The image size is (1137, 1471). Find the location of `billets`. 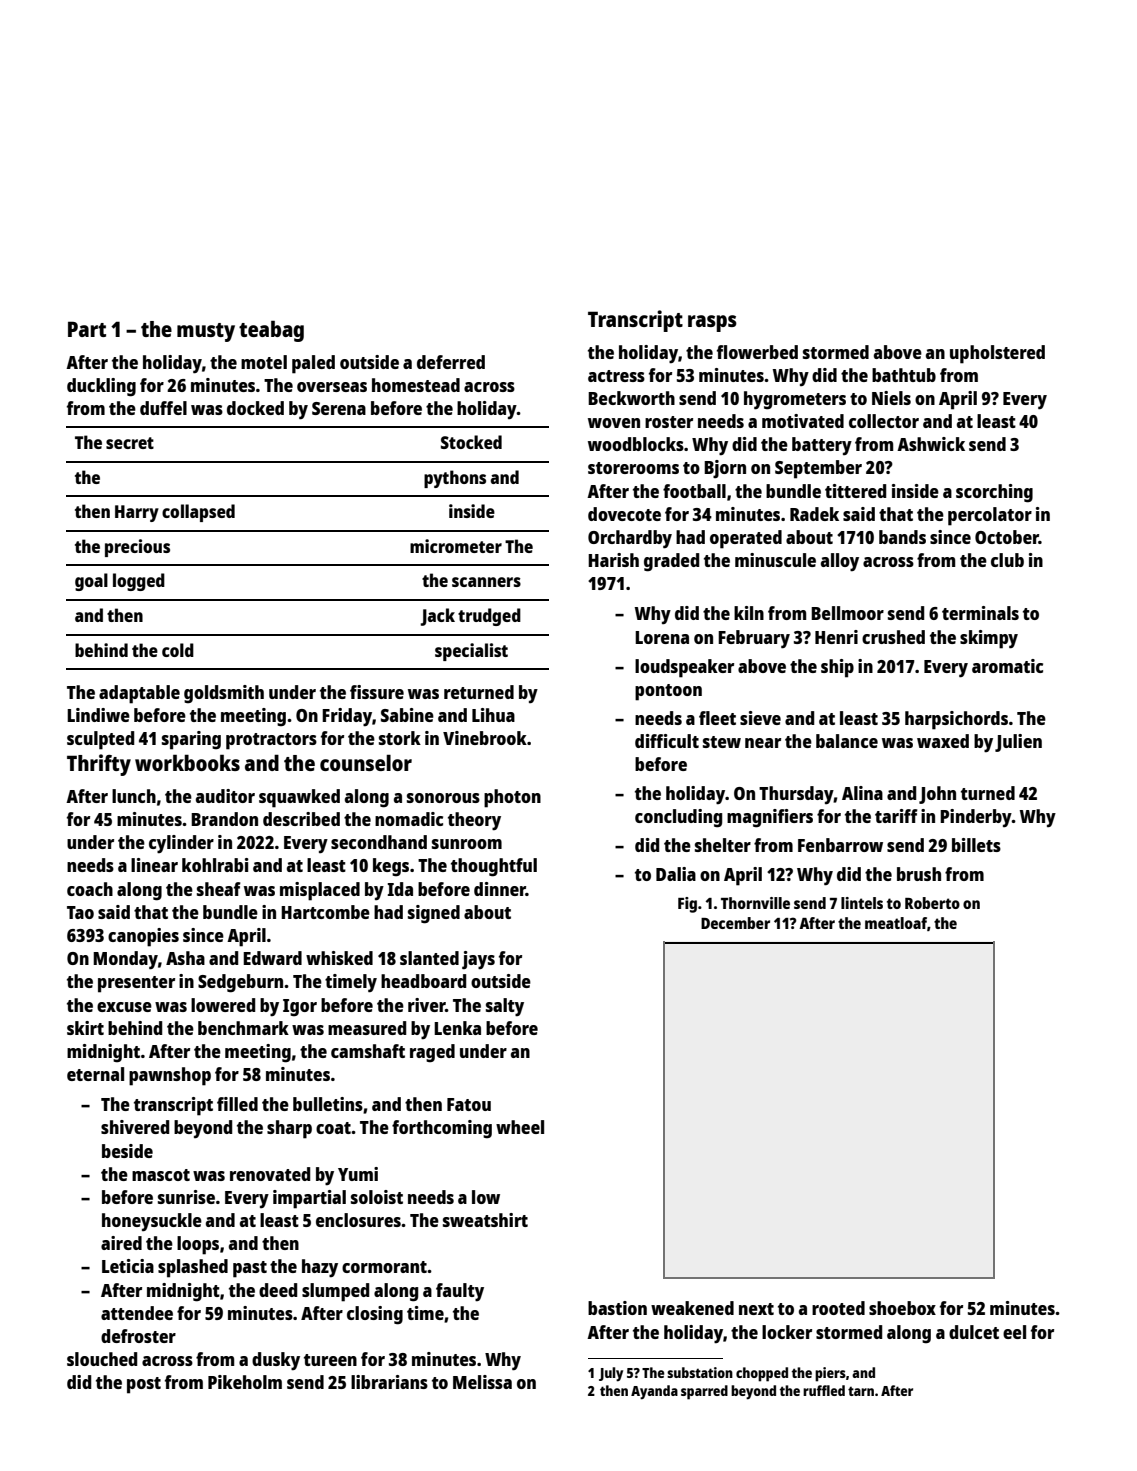

billets is located at coordinates (976, 845).
